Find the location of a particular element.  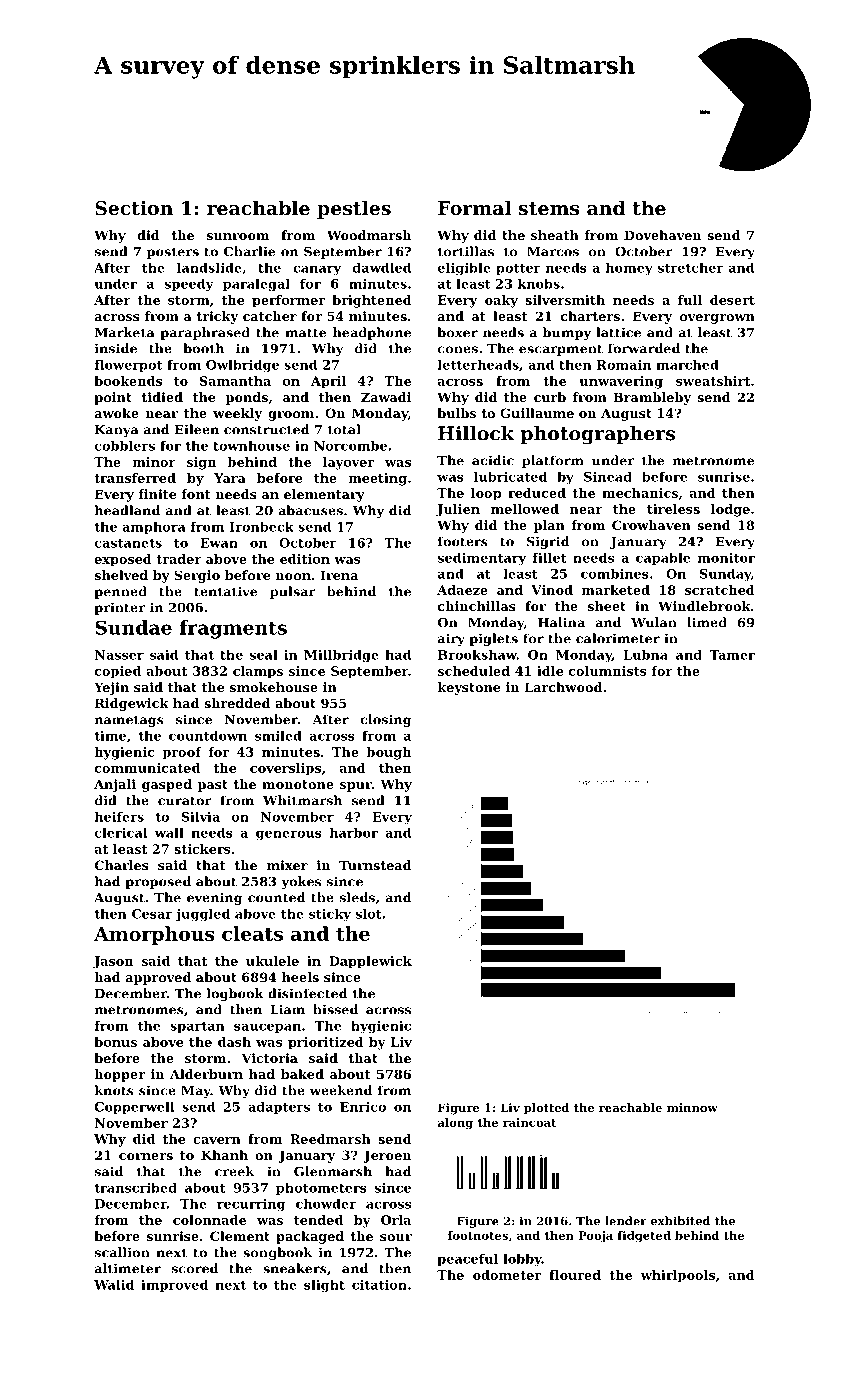

full is located at coordinates (690, 300).
